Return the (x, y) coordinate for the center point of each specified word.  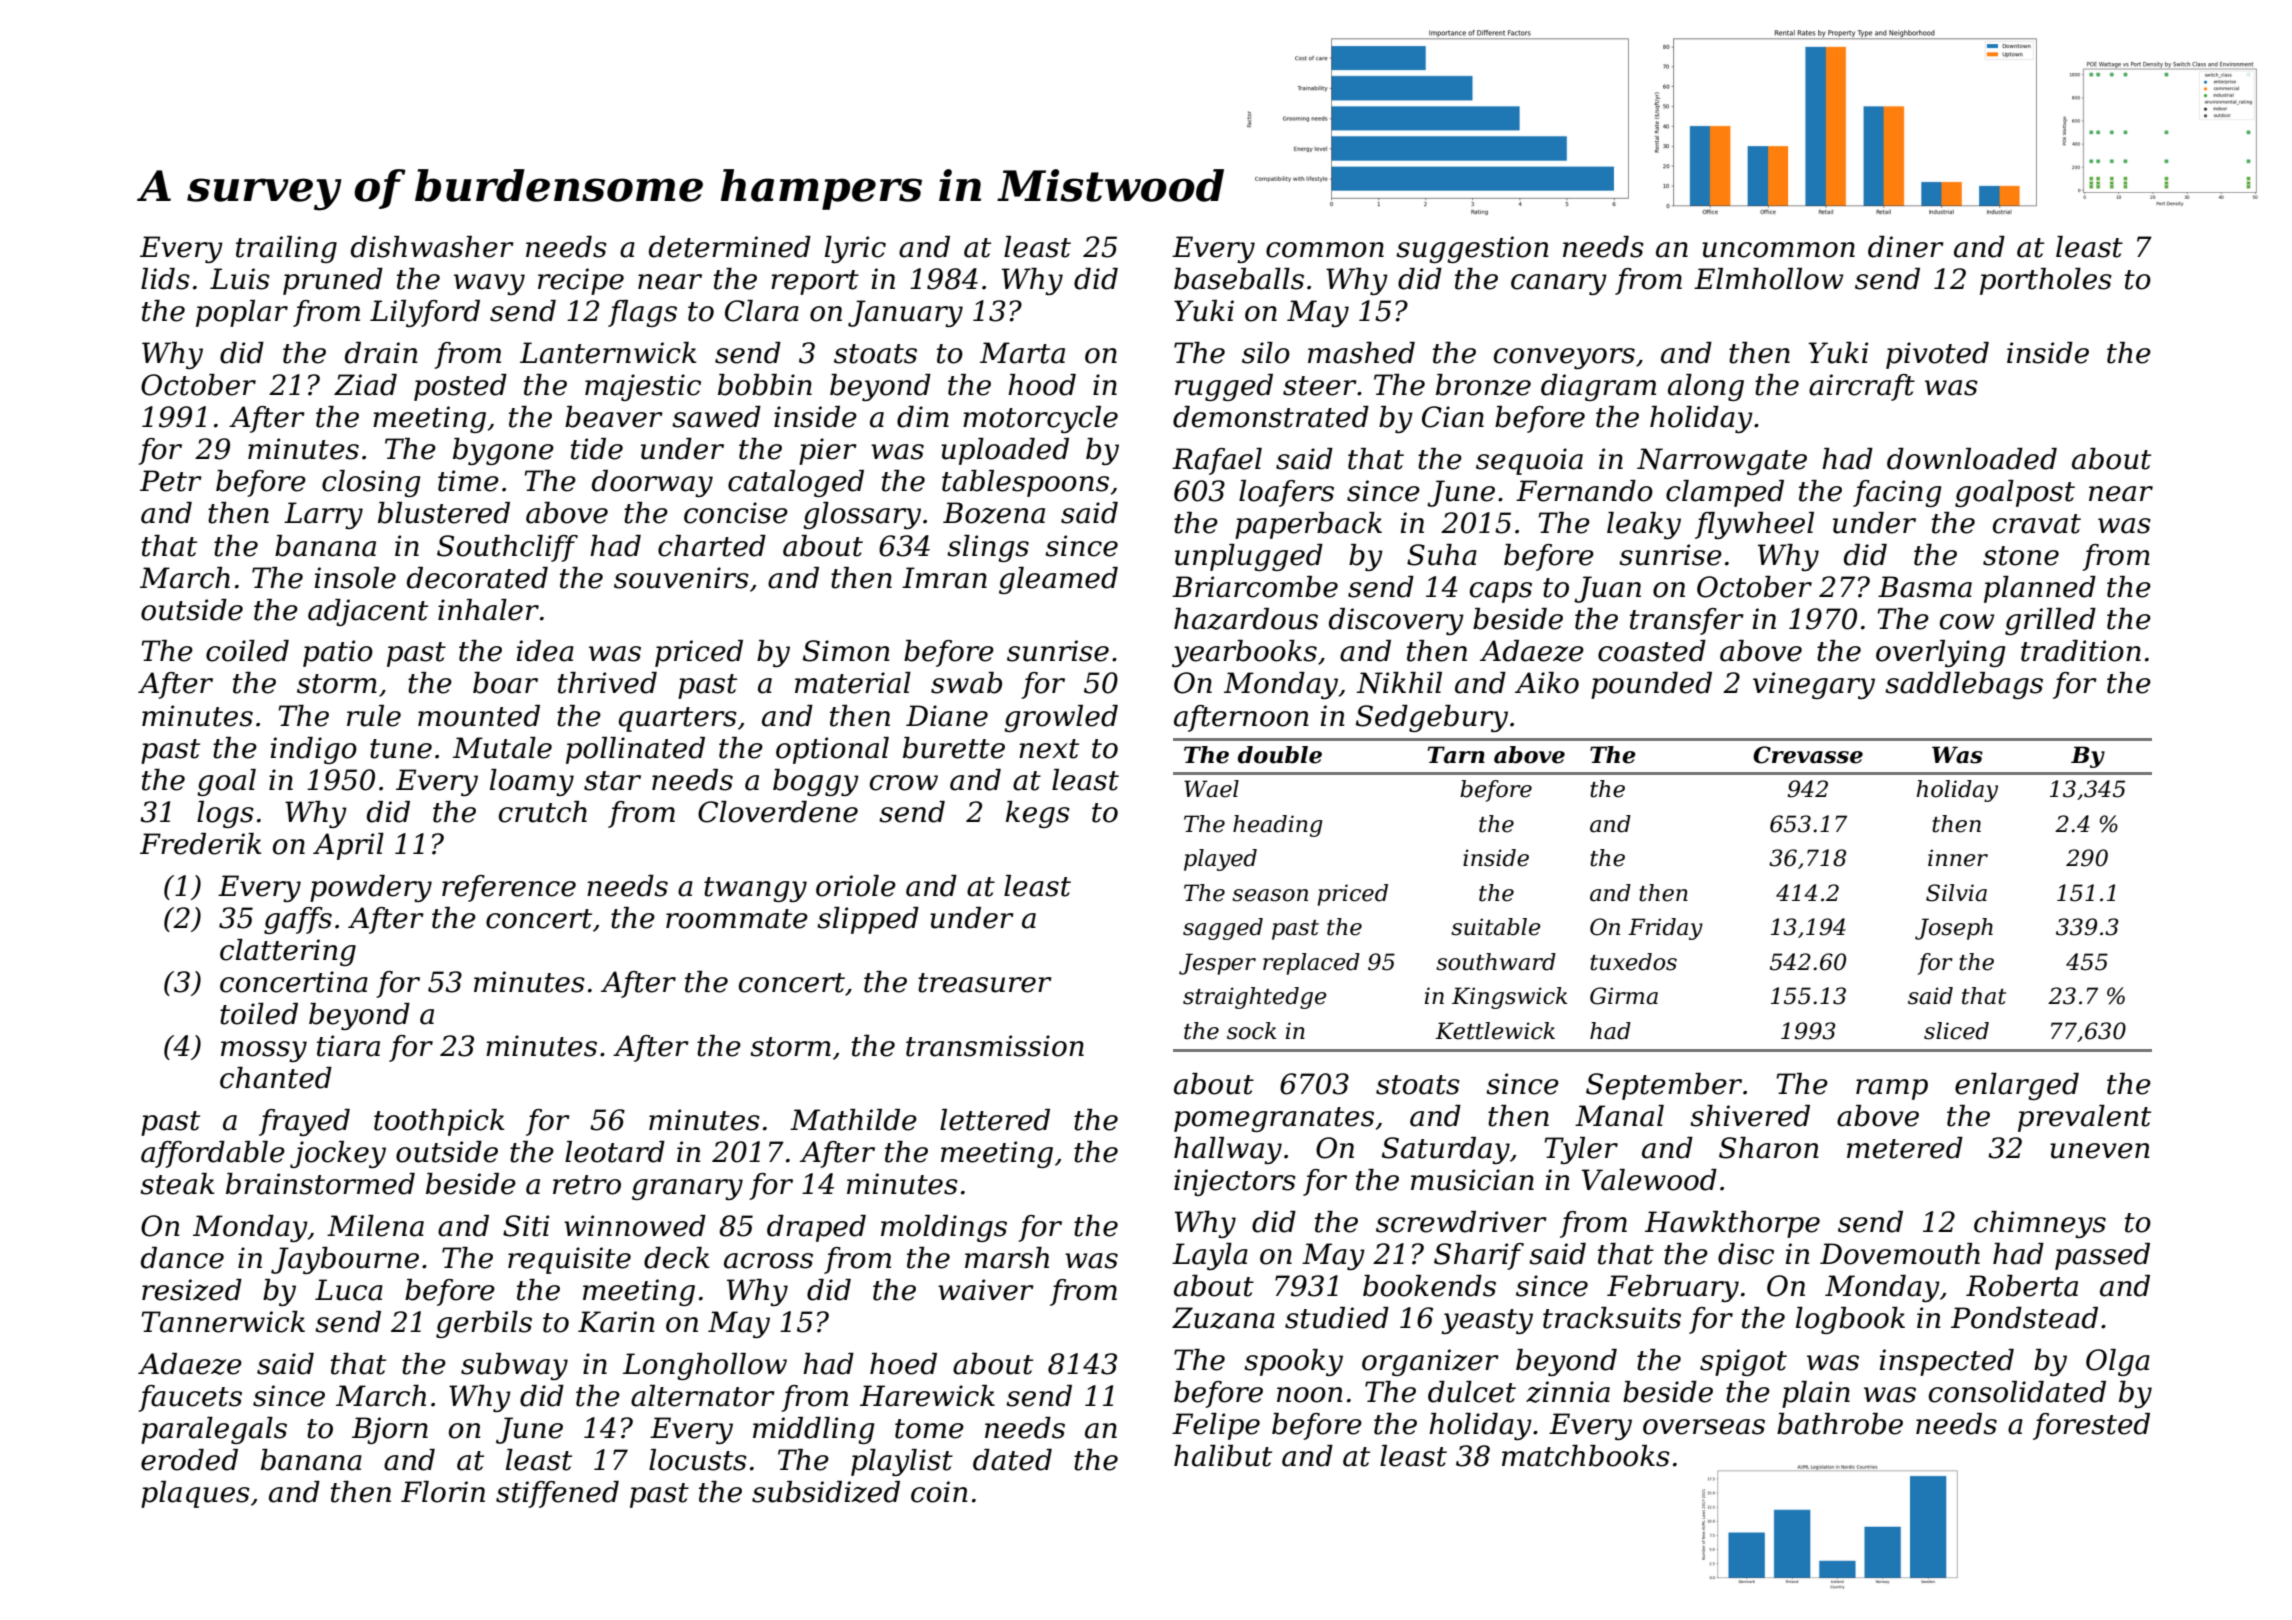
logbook (1850, 1320)
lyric (855, 249)
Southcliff (507, 548)
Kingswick (1509, 998)
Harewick (927, 1396)
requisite (569, 1260)
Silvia (1956, 893)
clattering (288, 952)
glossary (862, 515)
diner (1906, 247)
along (1706, 387)
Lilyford (425, 313)
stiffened (557, 1494)
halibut (1223, 1456)
